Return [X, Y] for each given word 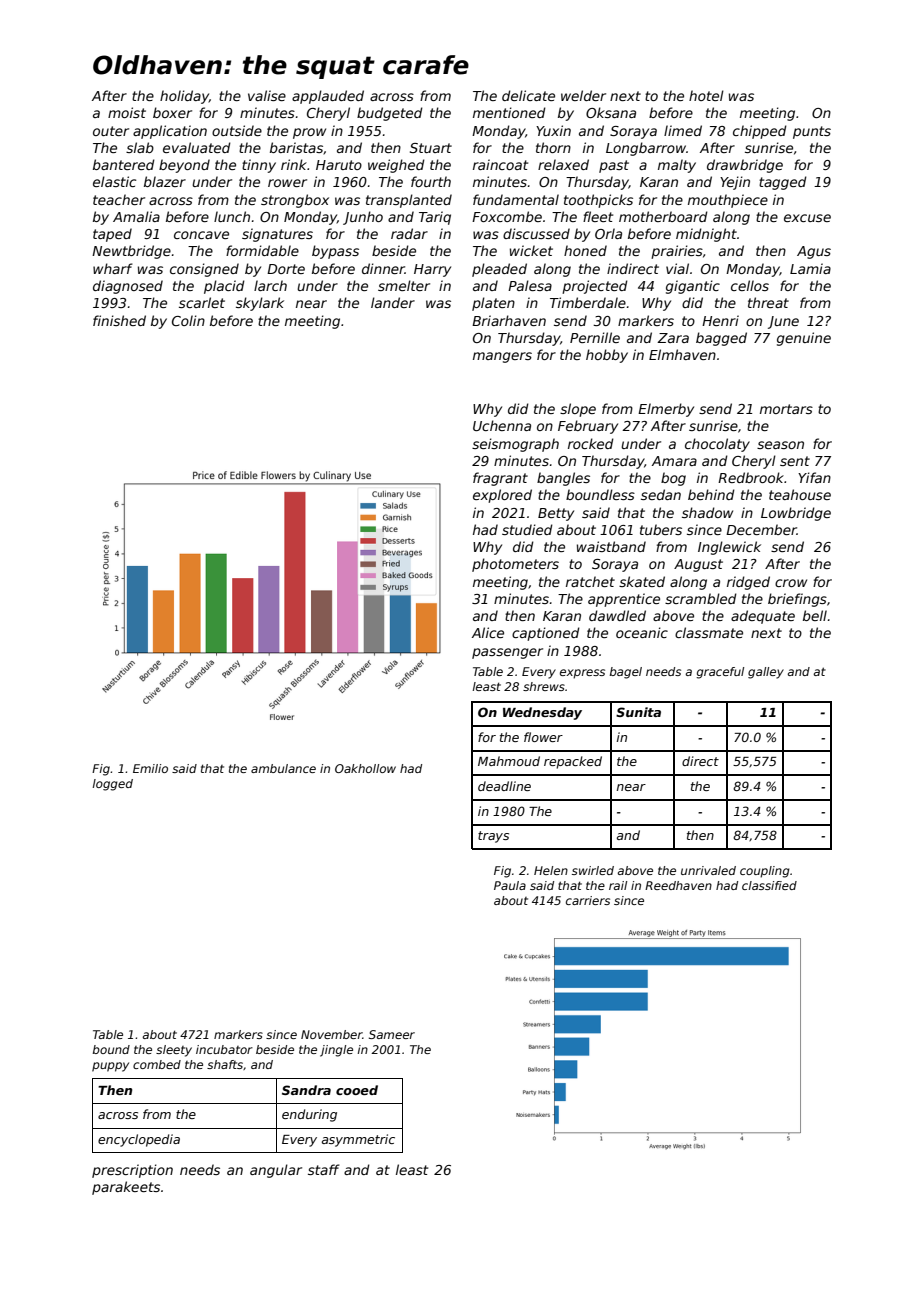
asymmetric [358, 1140]
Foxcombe [507, 216]
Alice [488, 632]
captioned [546, 634]
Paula [510, 885]
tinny [259, 166]
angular [276, 1171]
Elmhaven [682, 354]
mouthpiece [728, 201]
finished [119, 320]
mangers [502, 357]
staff [324, 1169]
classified [769, 885]
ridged [748, 583]
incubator [224, 1049]
